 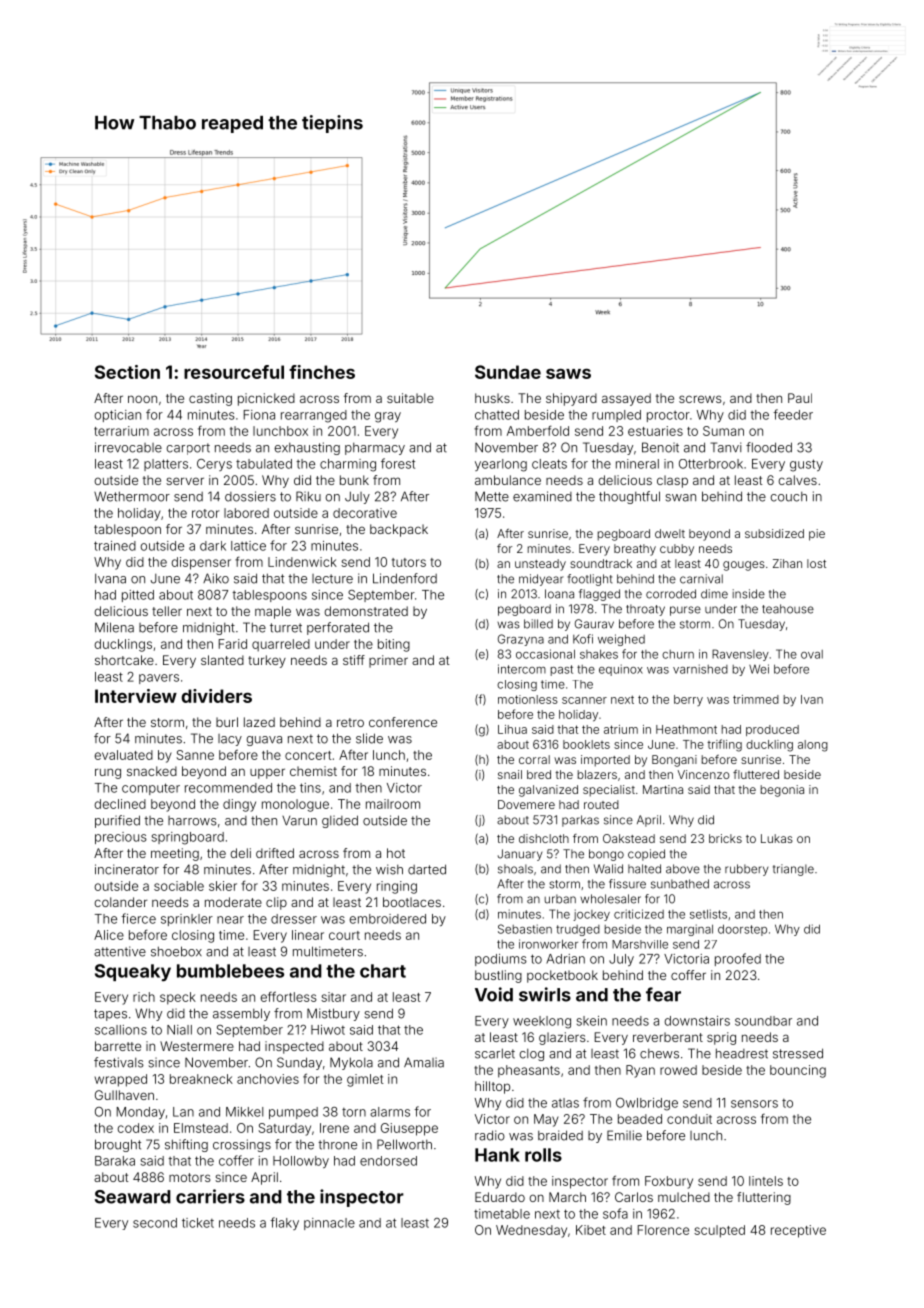 What do you see at coordinates (515, 869) in the screenshot?
I see `shoals` at bounding box center [515, 869].
